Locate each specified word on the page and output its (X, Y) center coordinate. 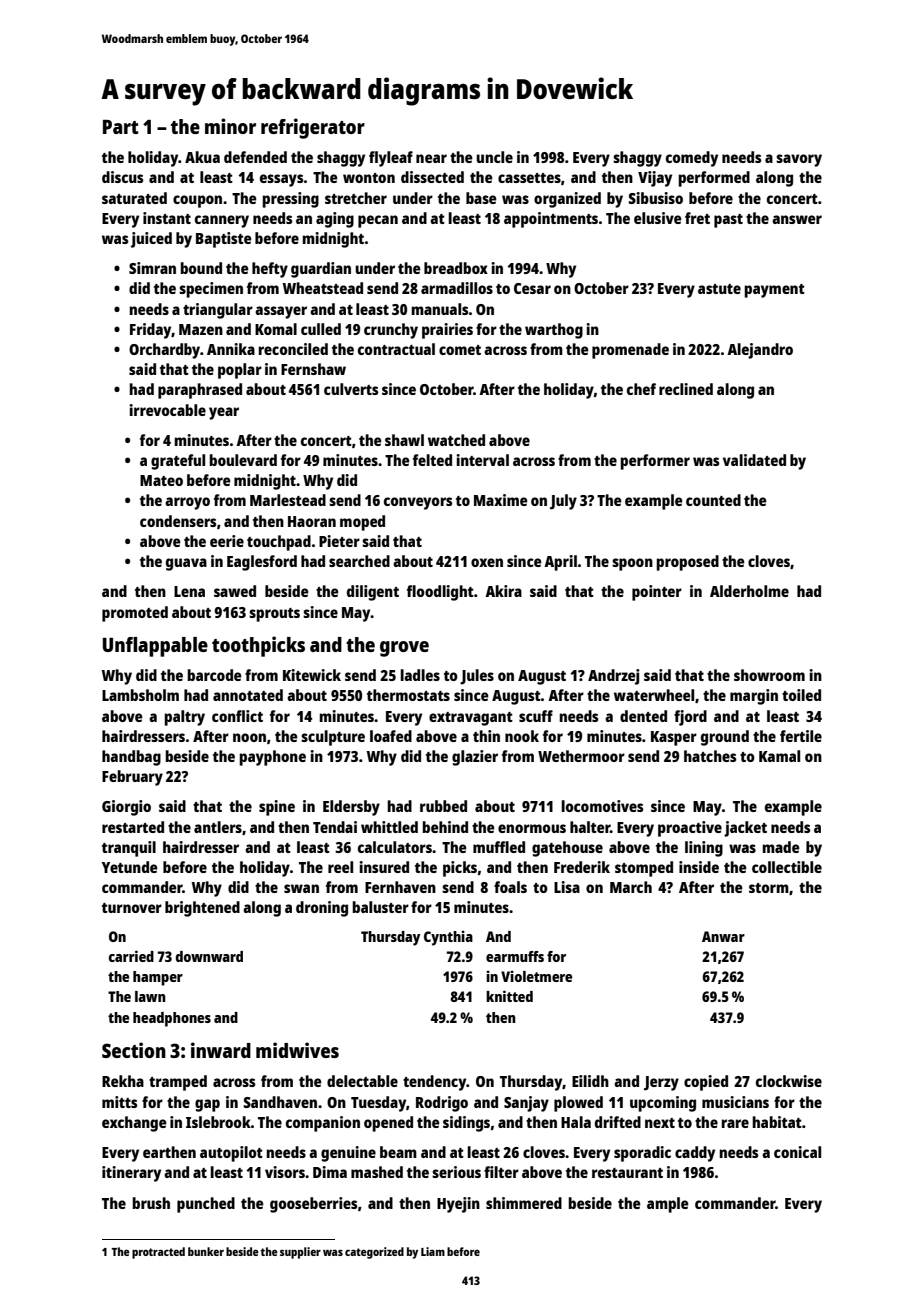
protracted (158, 1253)
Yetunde (130, 867)
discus (123, 177)
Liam (433, 1251)
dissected (432, 177)
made (781, 847)
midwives (297, 1050)
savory (799, 160)
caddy (695, 1154)
